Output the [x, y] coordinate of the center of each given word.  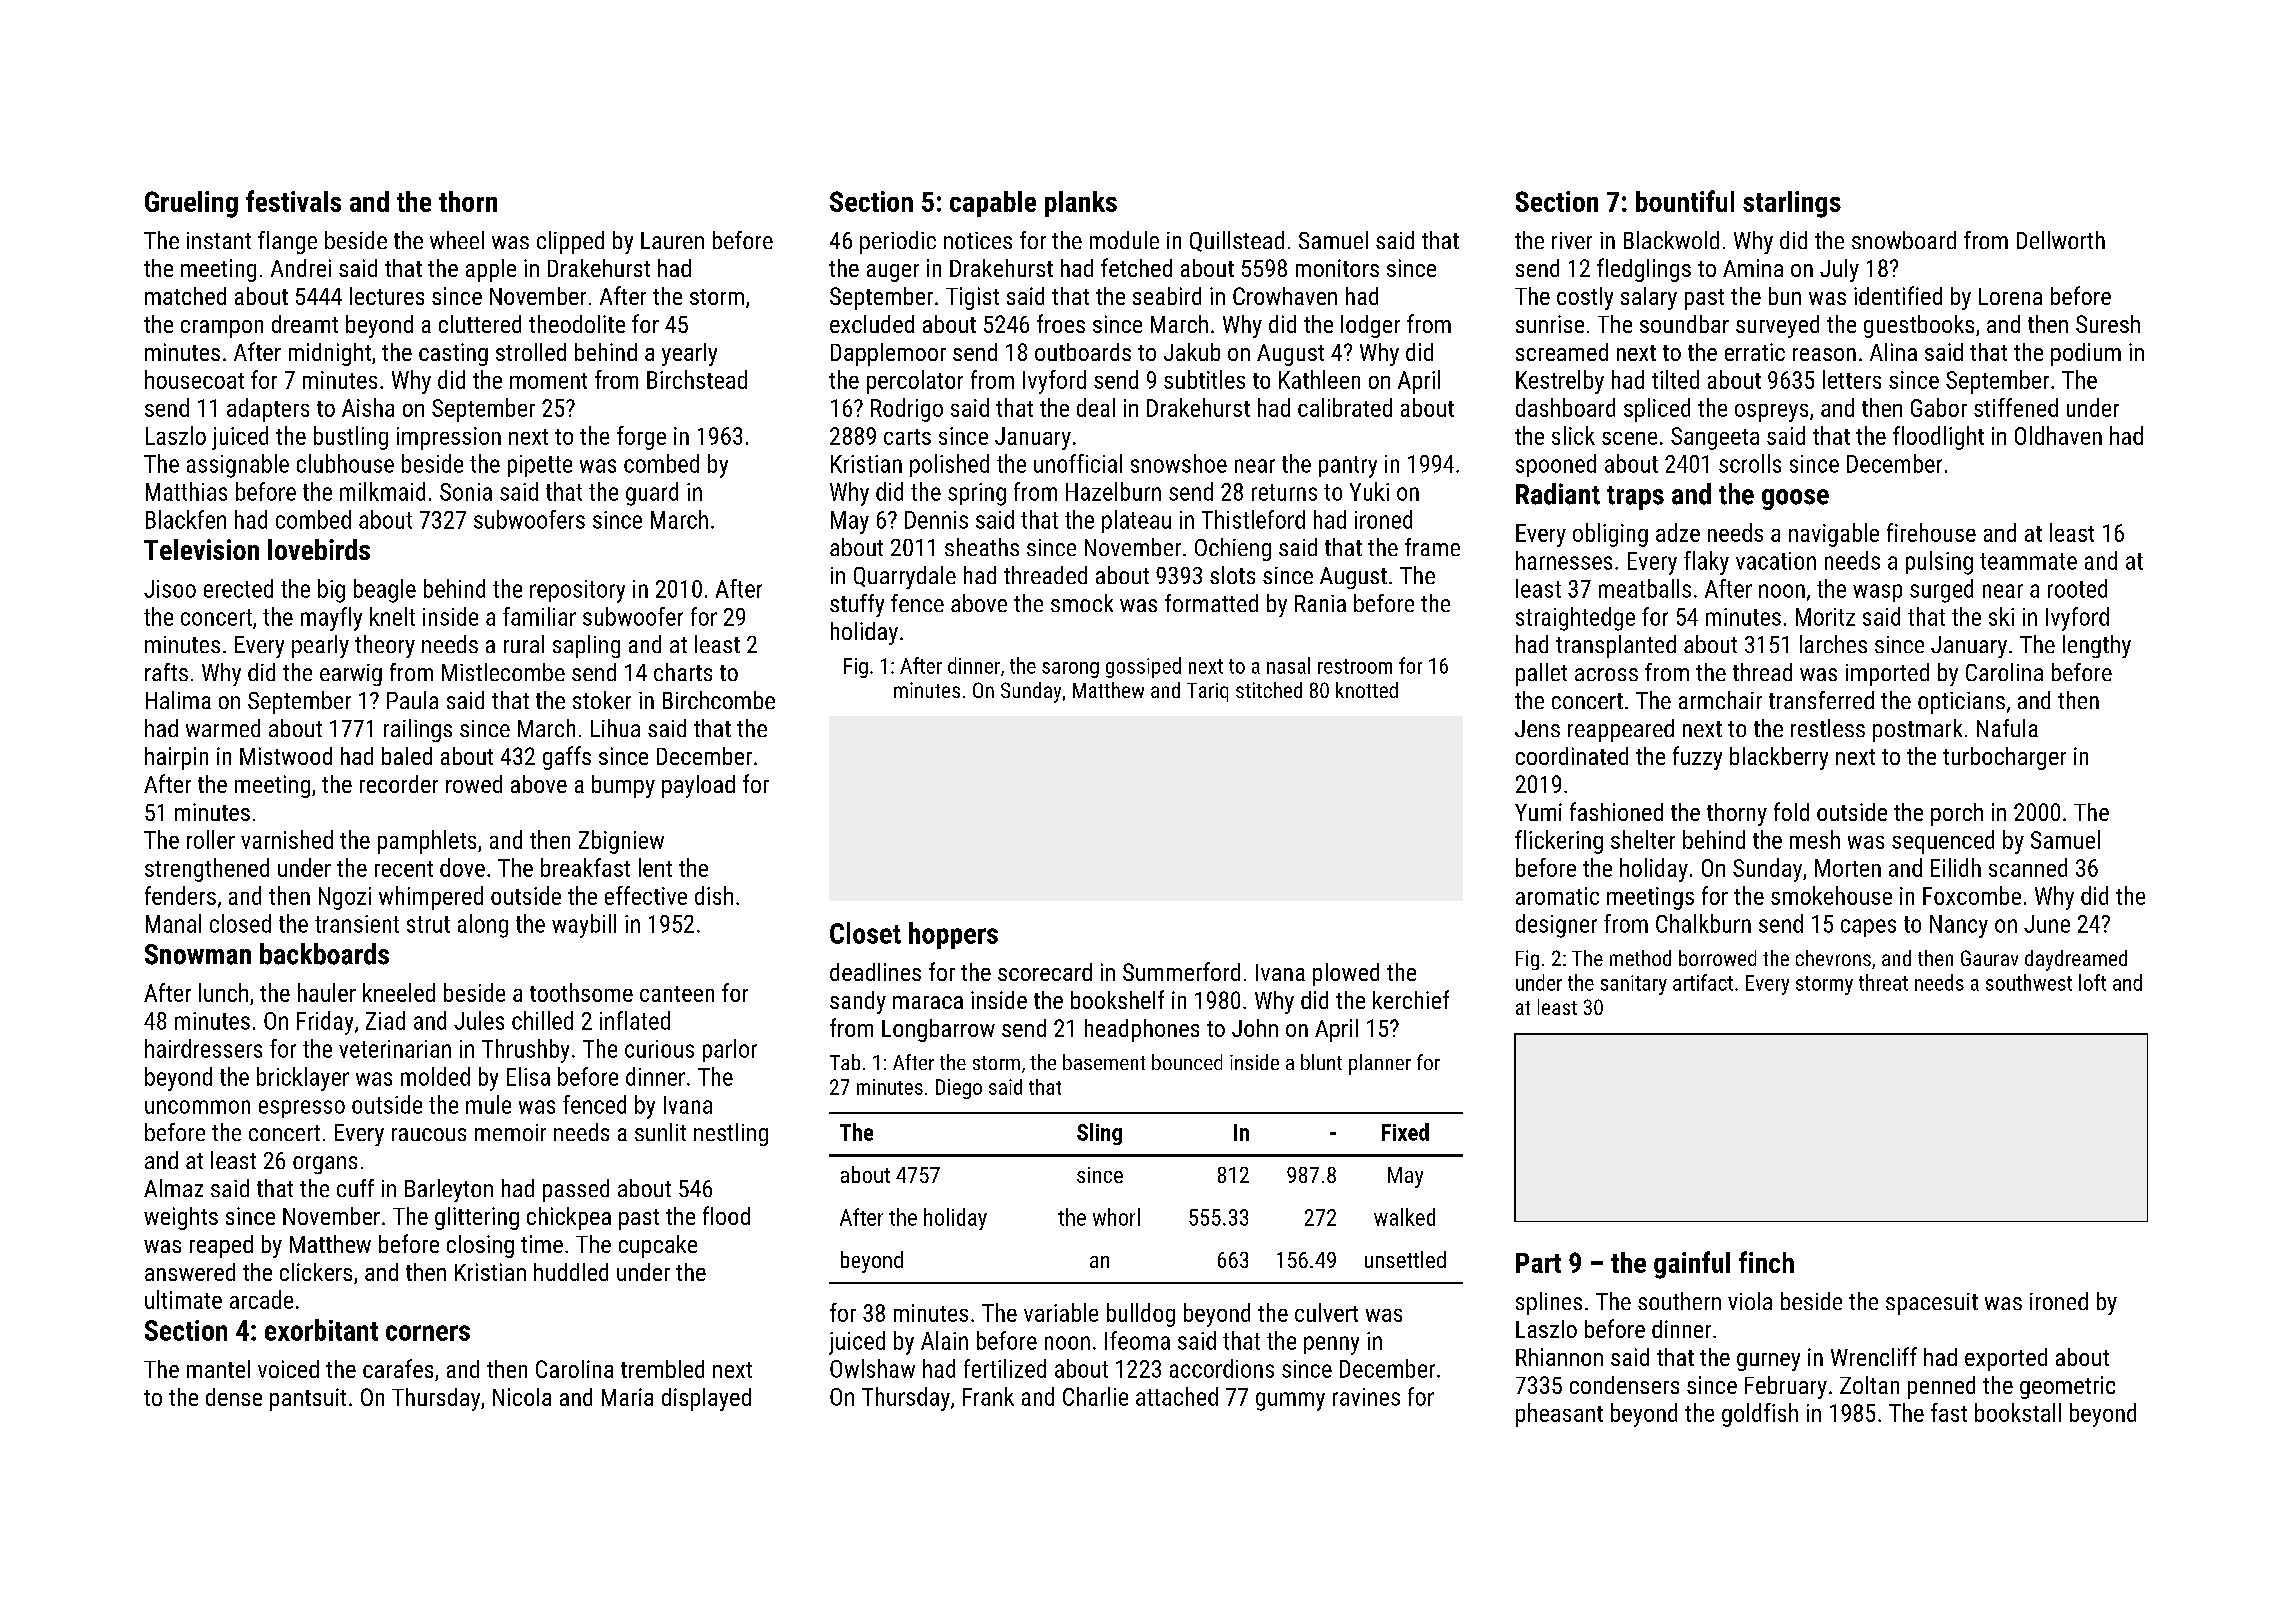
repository [577, 591]
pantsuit [308, 1399]
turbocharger [2004, 758]
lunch [223, 992]
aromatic [1557, 896]
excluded [872, 324]
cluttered [480, 324]
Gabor [1939, 407]
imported [1887, 674]
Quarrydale [905, 577]
